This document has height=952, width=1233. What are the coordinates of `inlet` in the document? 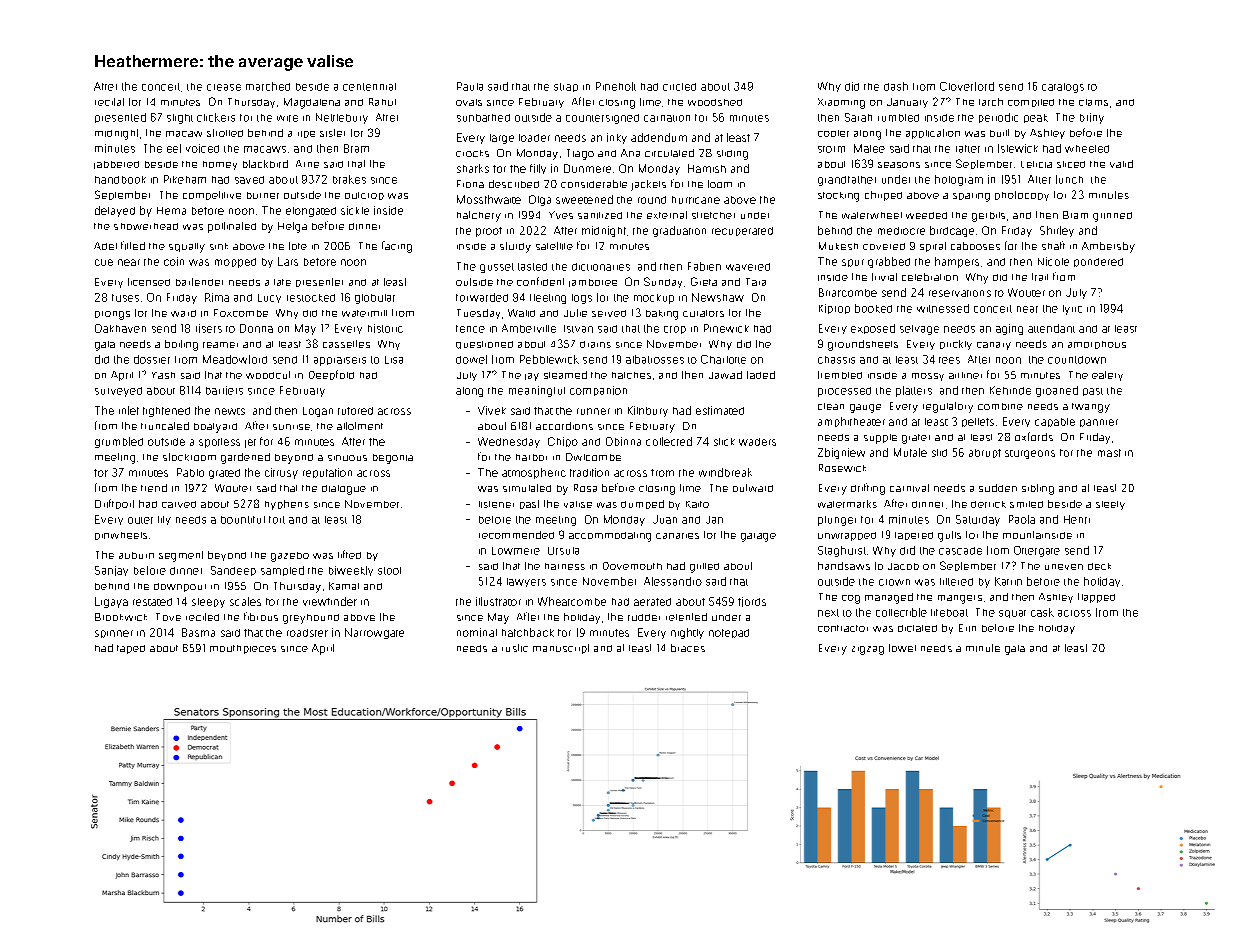 It's located at (129, 410).
